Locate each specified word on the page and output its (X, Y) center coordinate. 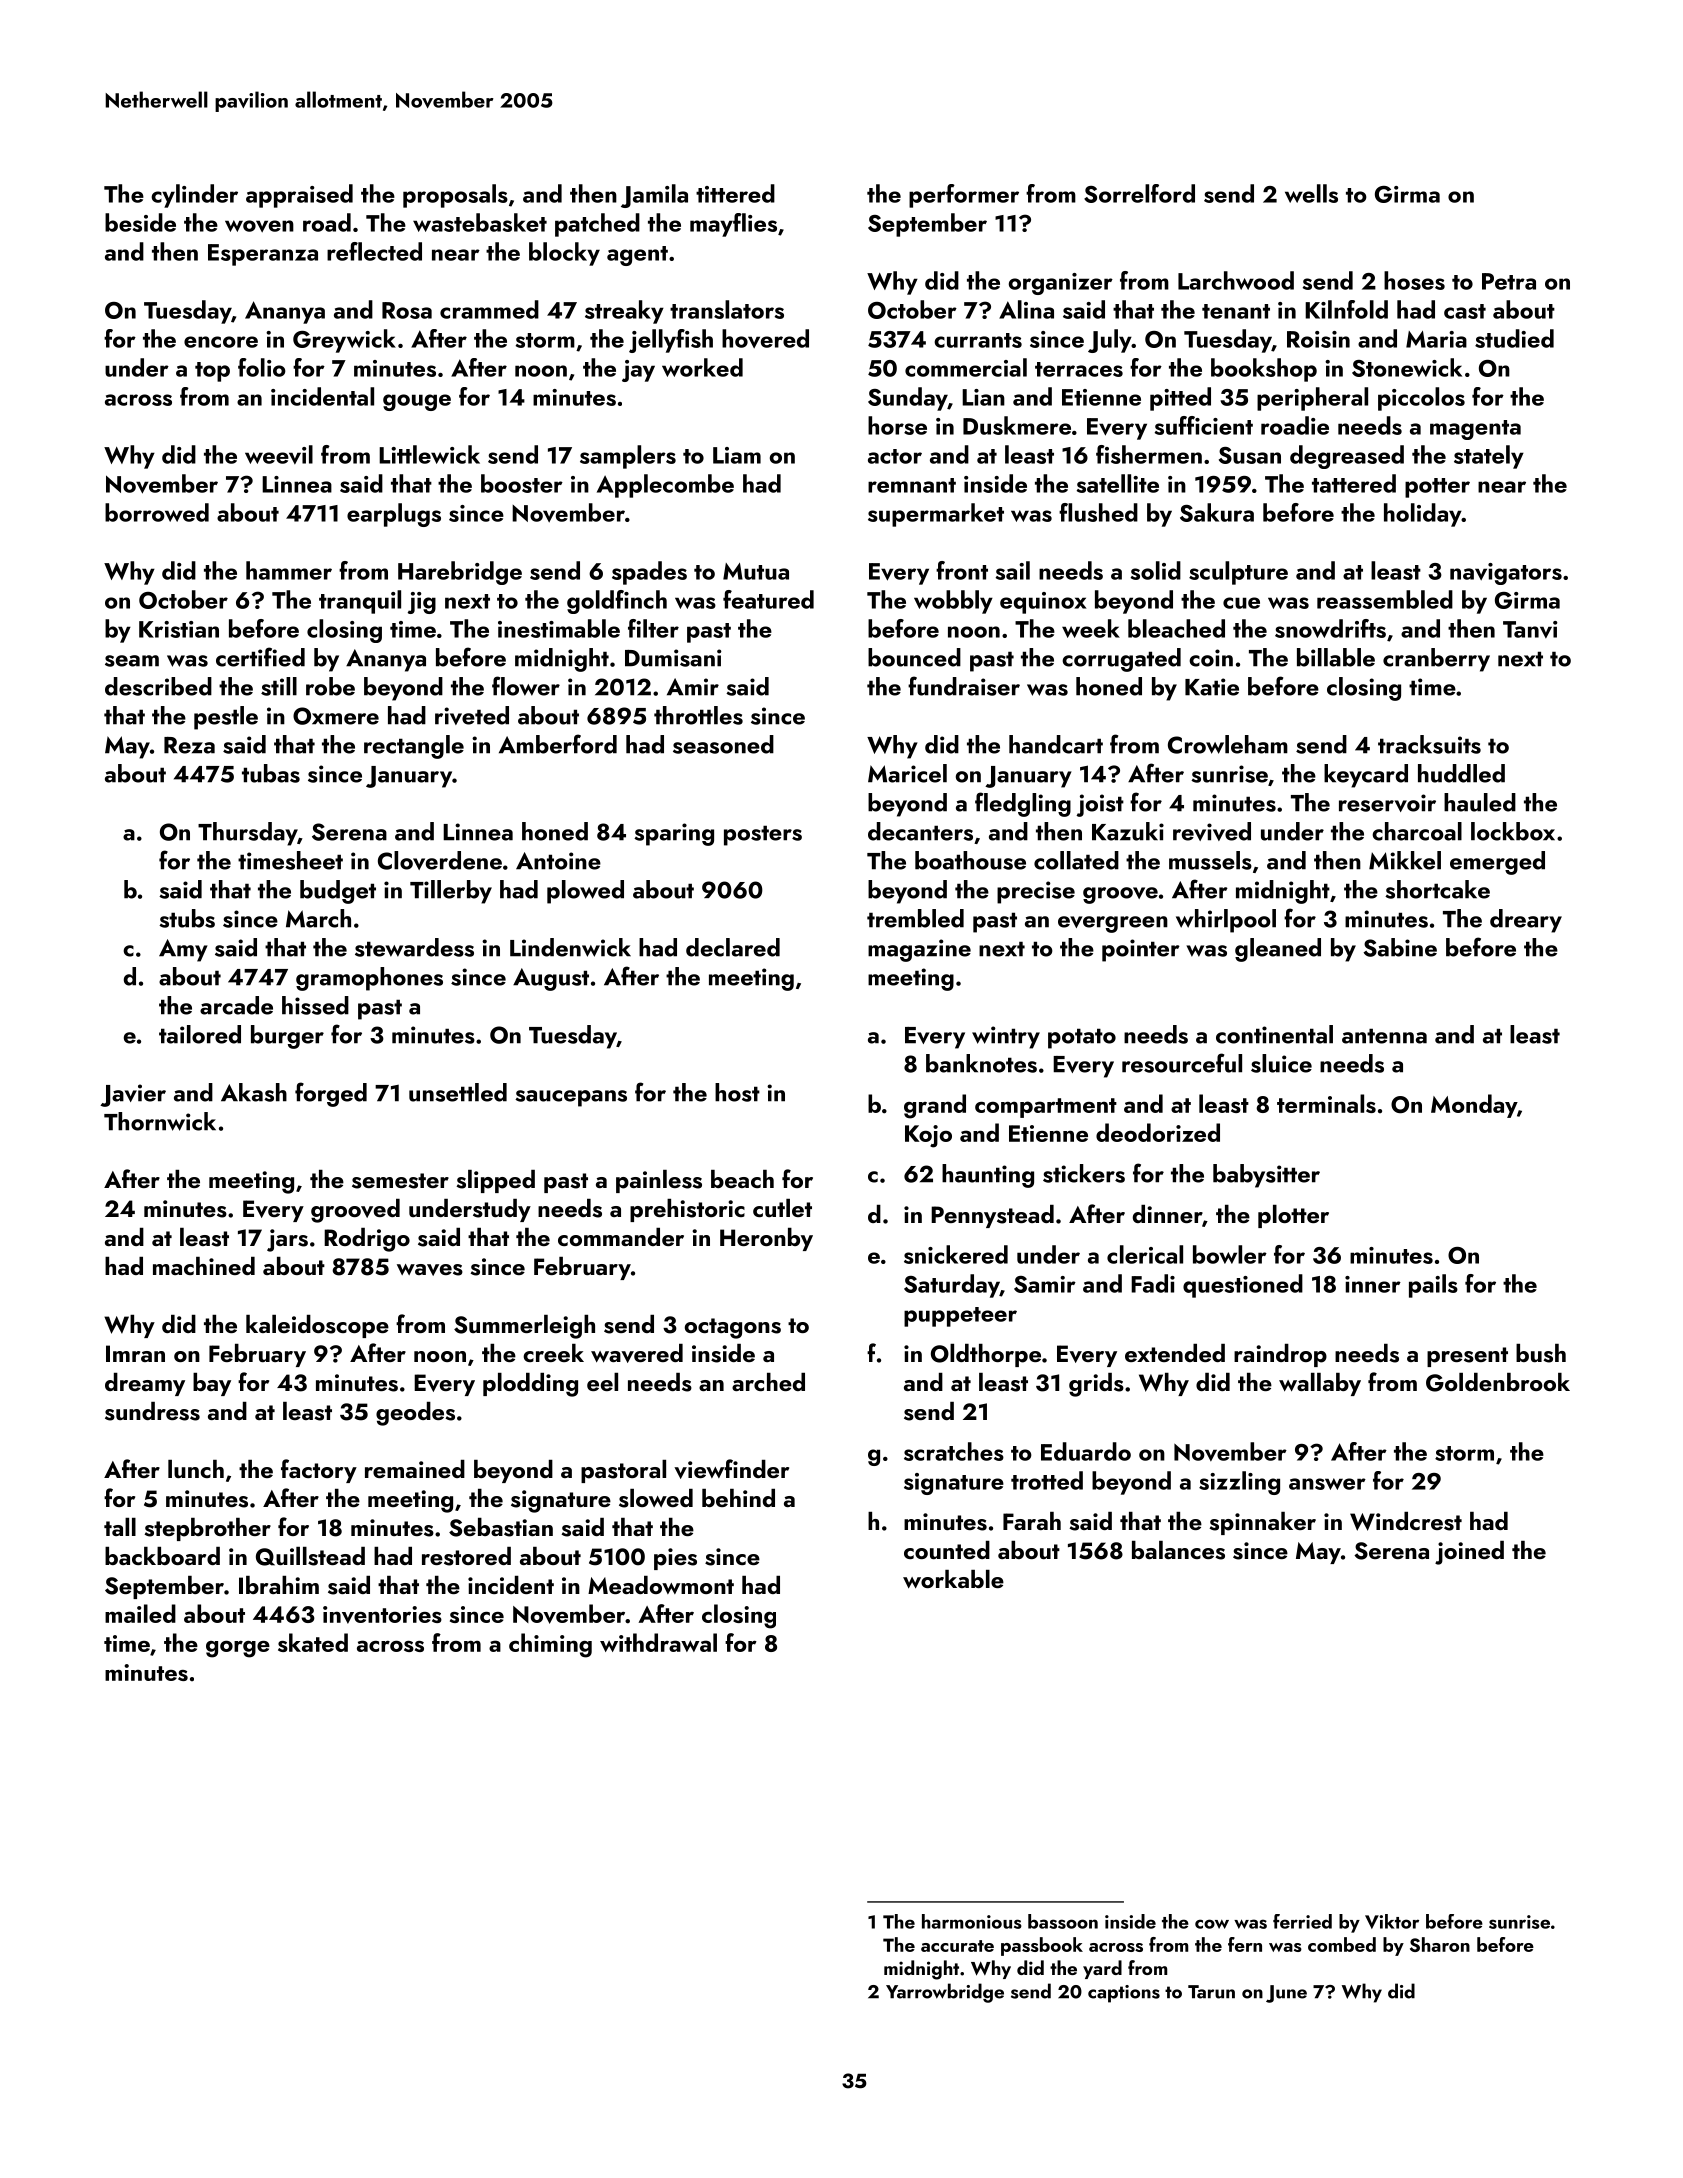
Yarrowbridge (945, 1993)
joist (1100, 805)
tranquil (360, 602)
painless (659, 1181)
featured (768, 599)
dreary (1526, 921)
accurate (957, 1946)
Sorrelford (1139, 193)
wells (1311, 193)
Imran (135, 1353)
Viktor (1392, 1921)
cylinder (194, 196)
